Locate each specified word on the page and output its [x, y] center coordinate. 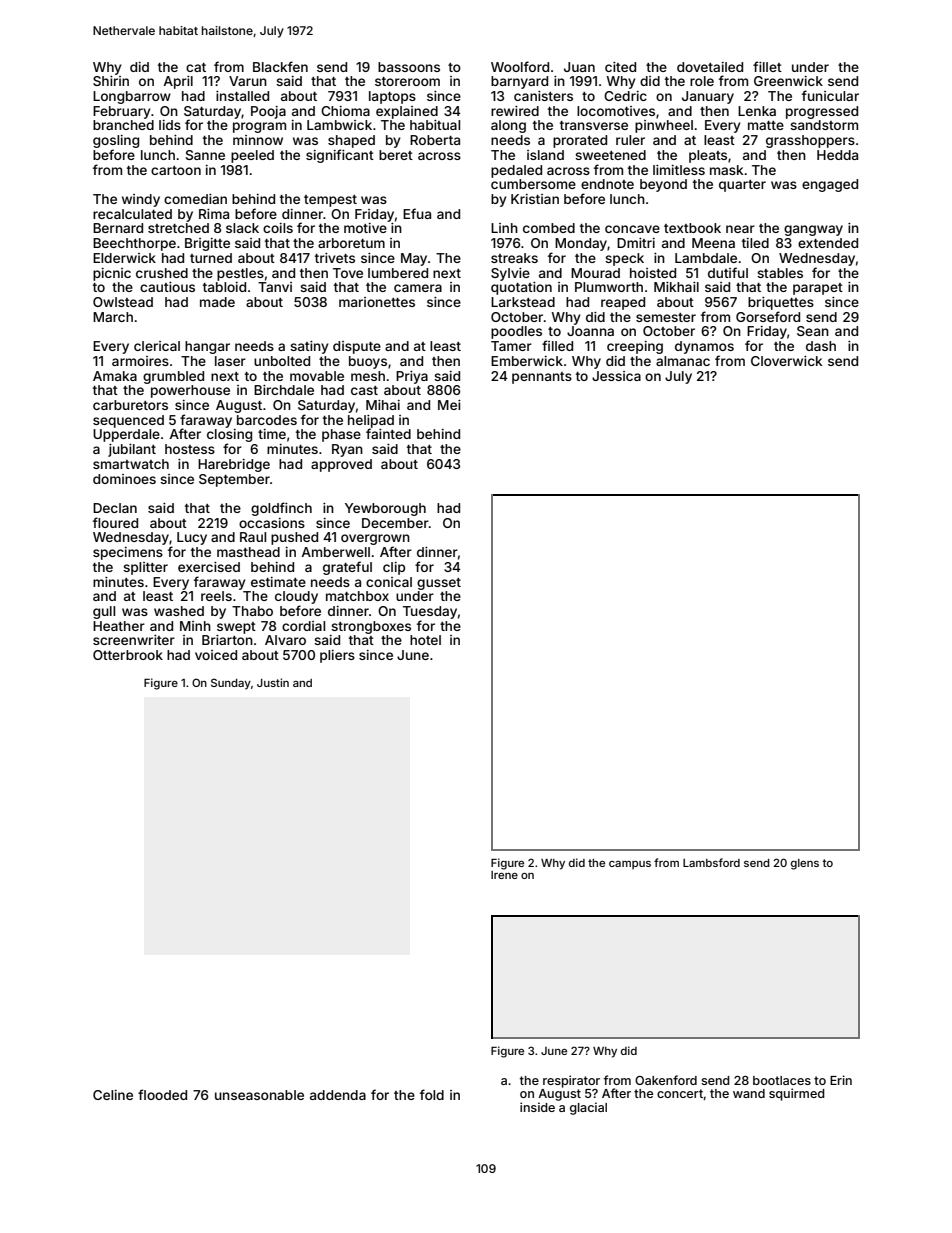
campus [630, 865]
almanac [683, 361]
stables [780, 273]
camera [418, 288]
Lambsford [711, 862]
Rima [214, 214]
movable [317, 376]
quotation [521, 288]
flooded [162, 1094]
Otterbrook [128, 655]
